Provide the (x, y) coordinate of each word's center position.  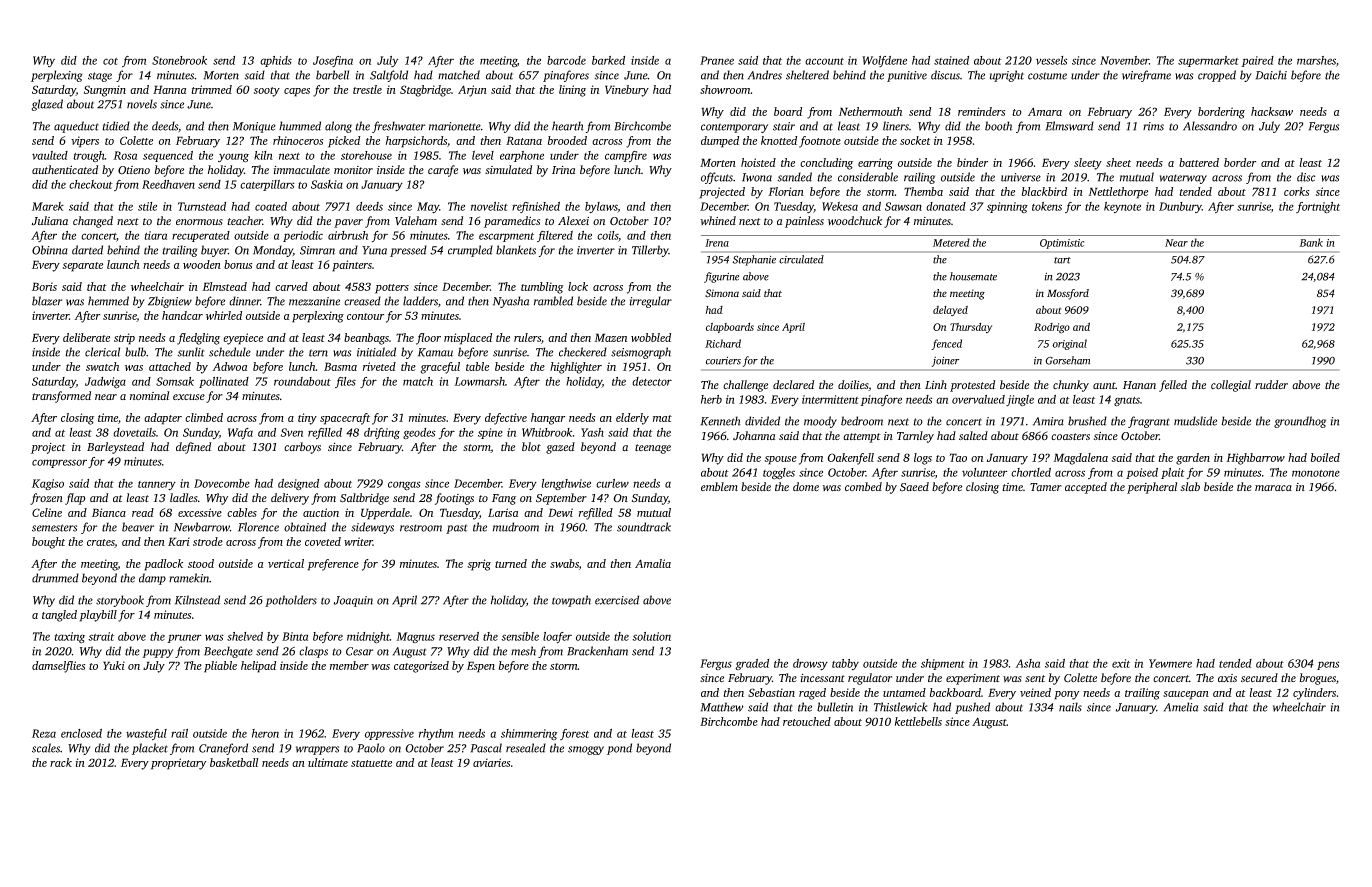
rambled (553, 301)
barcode (566, 60)
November (1124, 60)
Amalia (653, 563)
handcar (182, 315)
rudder (1271, 384)
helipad (258, 667)
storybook (120, 601)
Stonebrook (179, 60)
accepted (1086, 488)
